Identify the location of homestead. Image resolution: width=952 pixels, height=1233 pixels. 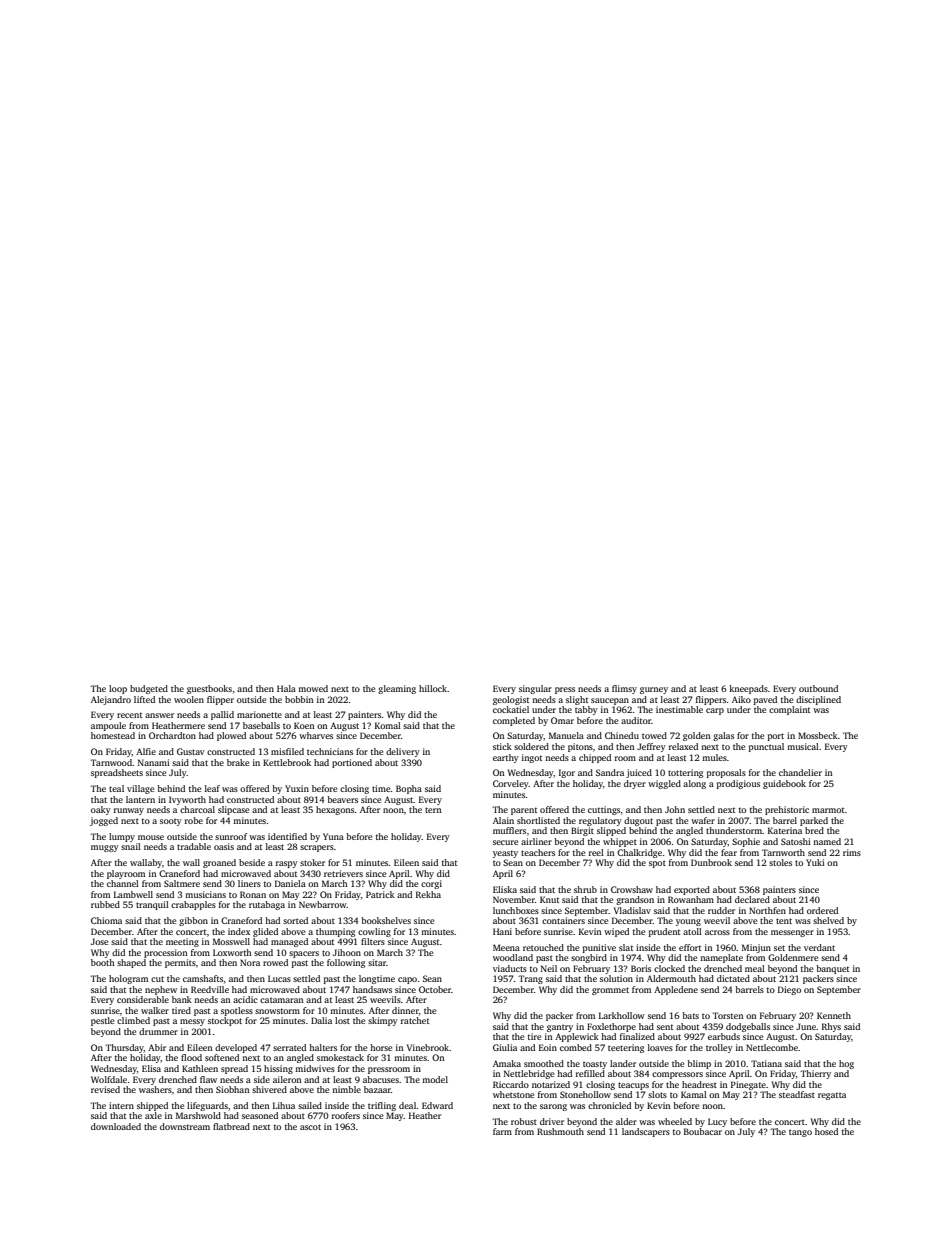
(113, 735).
